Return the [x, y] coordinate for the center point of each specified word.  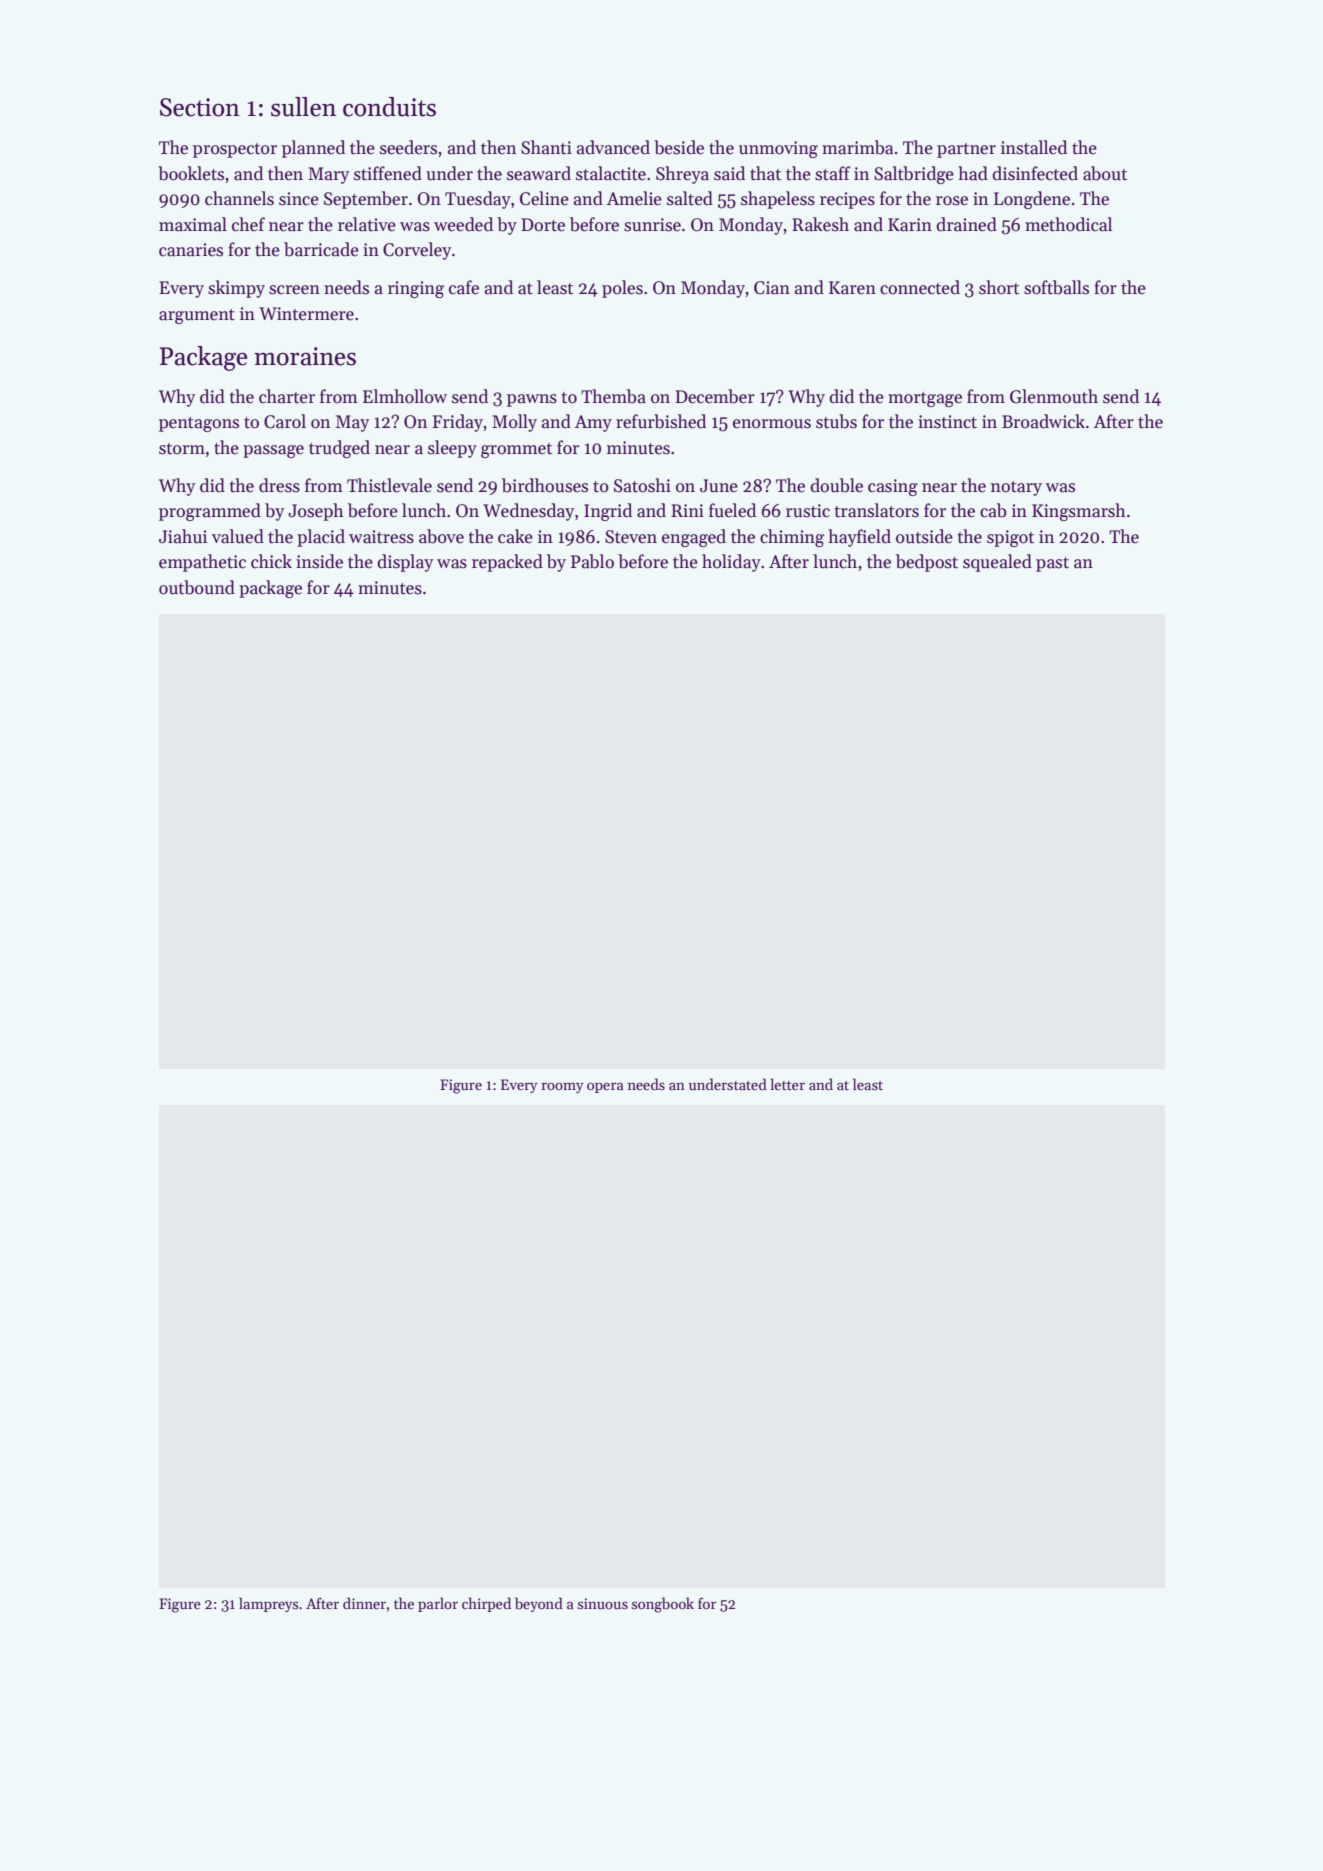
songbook [663, 1605]
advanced [613, 147]
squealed [997, 563]
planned [313, 149]
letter [788, 1084]
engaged [694, 538]
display [405, 563]
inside [319, 561]
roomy [562, 1088]
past [1052, 564]
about [1105, 173]
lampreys [268, 1604]
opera [605, 1087]
